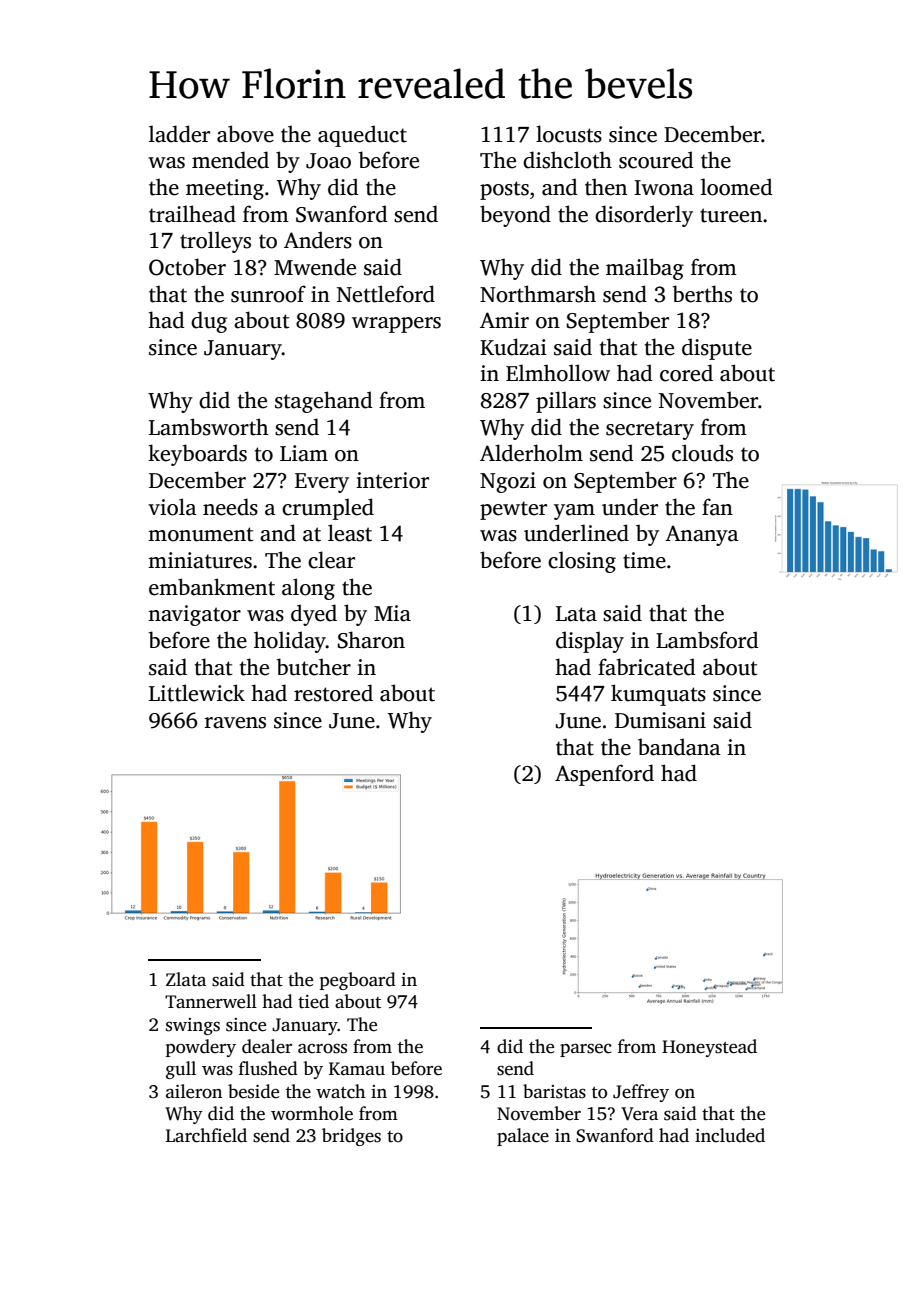 The image size is (924, 1311). I want to click on sunroof, so click(268, 294).
